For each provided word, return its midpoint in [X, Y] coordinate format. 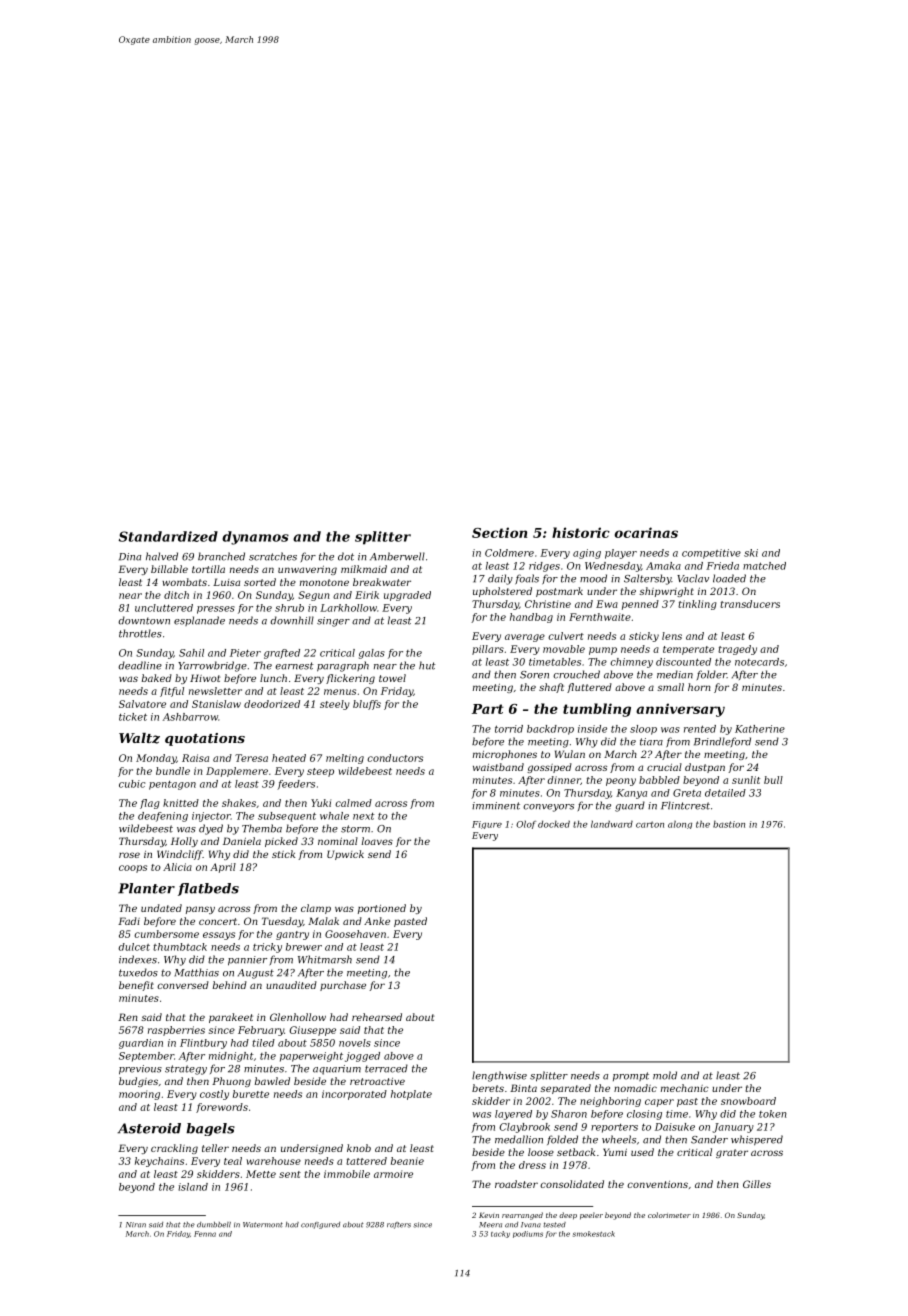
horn [699, 687]
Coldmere [509, 553]
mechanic [685, 1088]
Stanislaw [216, 704]
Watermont [263, 1225]
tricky [267, 948]
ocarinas [646, 532]
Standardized [168, 536]
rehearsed [377, 1017]
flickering [350, 679]
